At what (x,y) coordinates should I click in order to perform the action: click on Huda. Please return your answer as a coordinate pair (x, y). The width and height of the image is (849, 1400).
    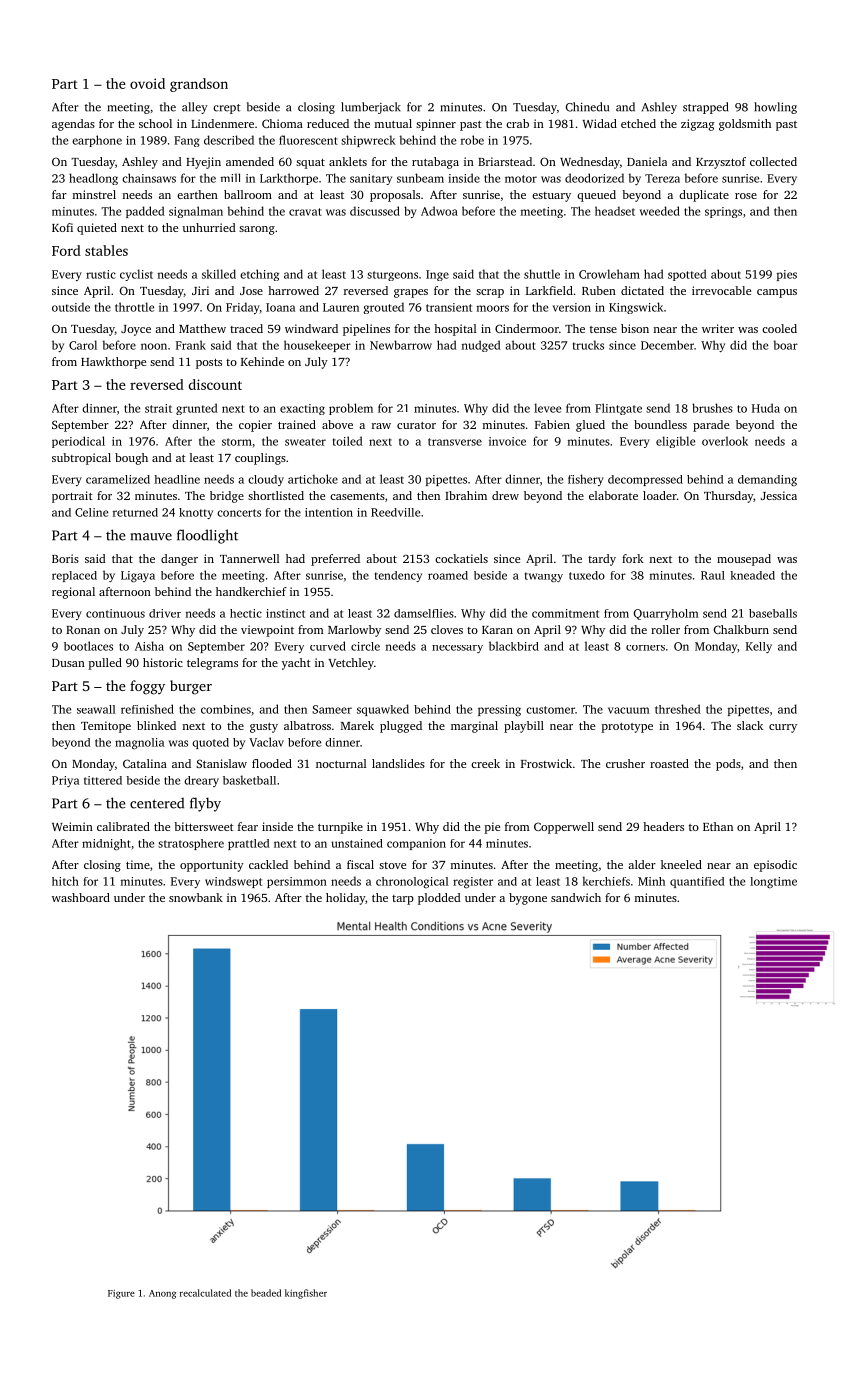
    Looking at the image, I should click on (766, 408).
